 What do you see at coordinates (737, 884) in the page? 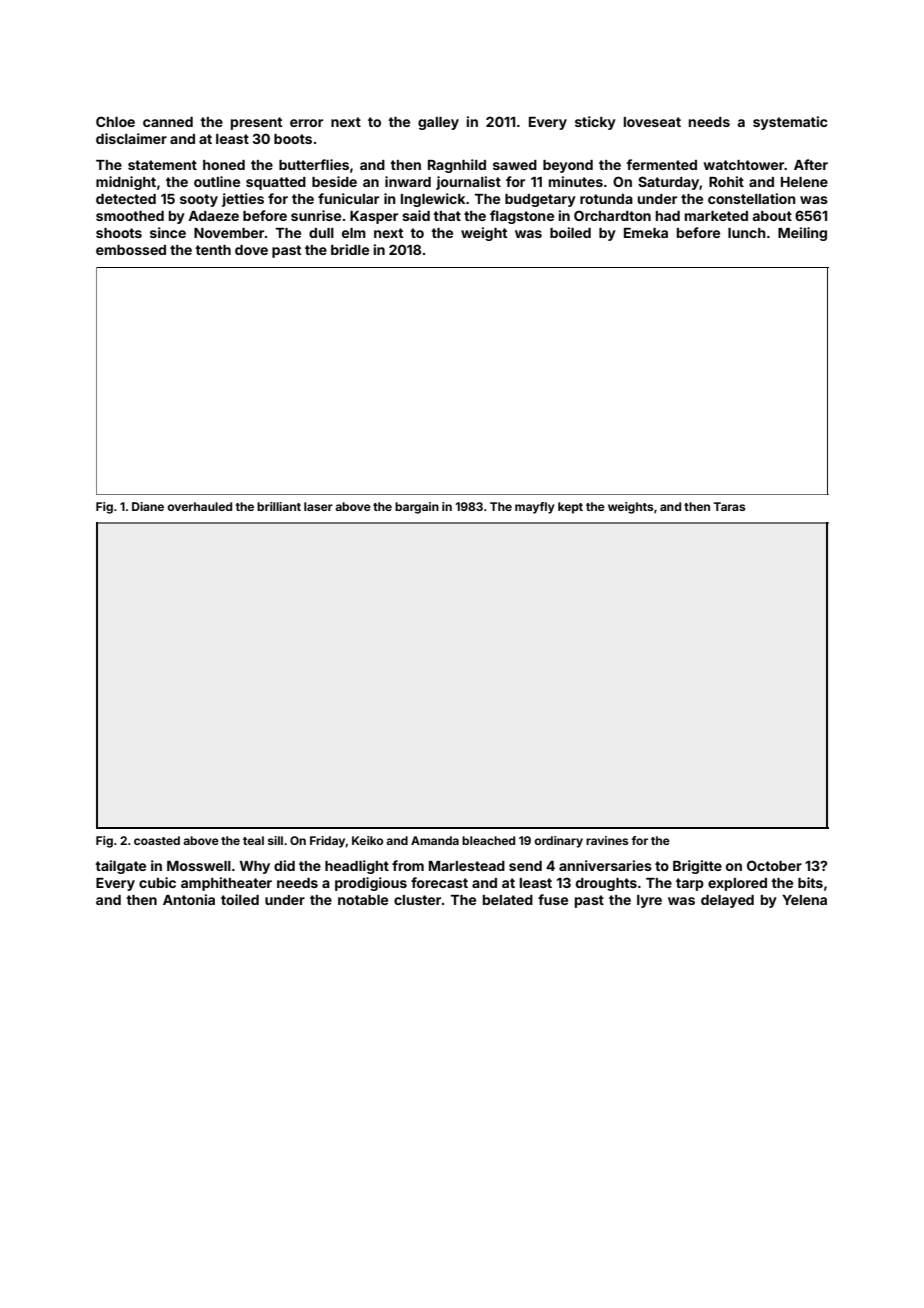
I see `explored` at bounding box center [737, 884].
